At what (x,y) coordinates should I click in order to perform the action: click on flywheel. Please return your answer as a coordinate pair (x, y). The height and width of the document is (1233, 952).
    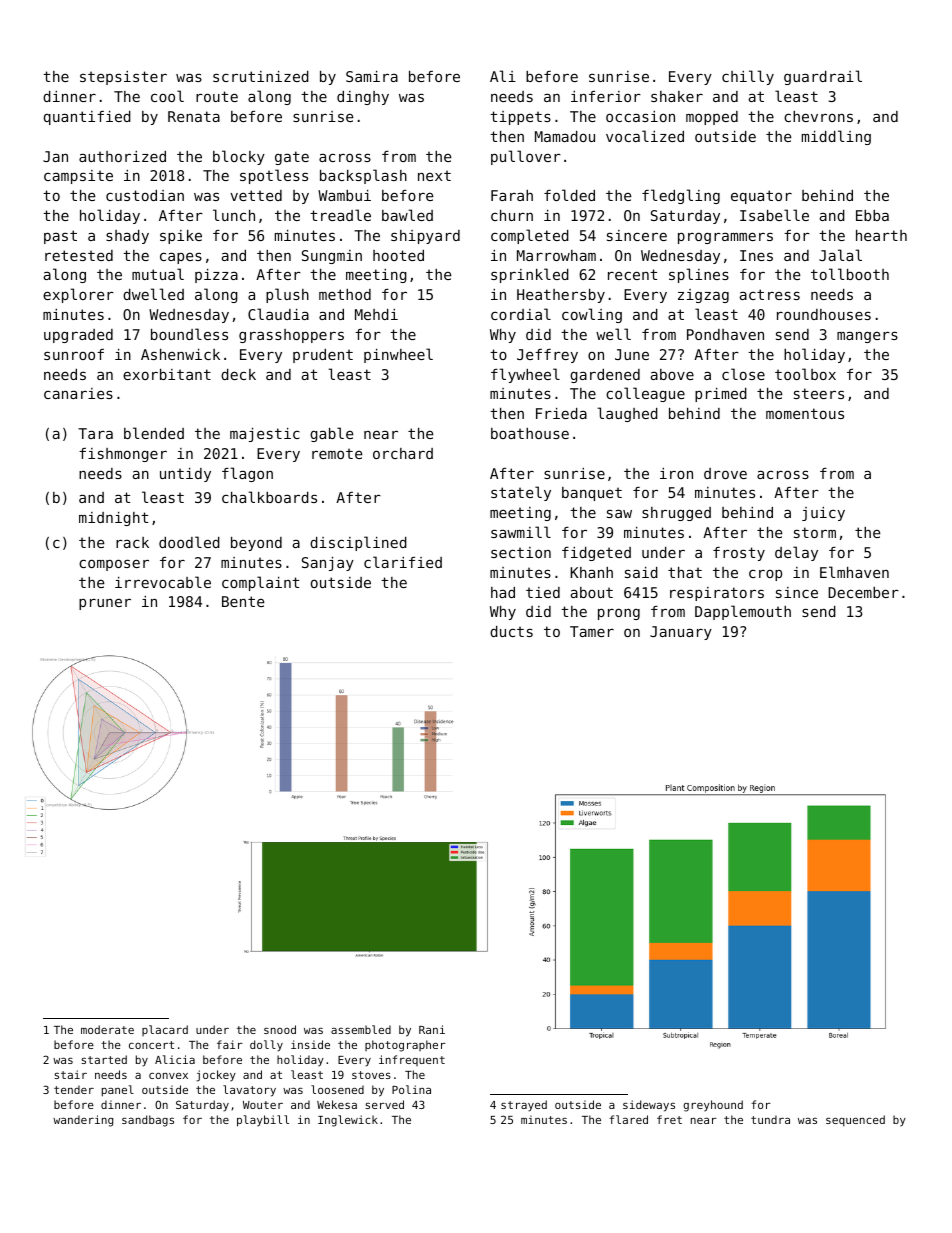
    Looking at the image, I should click on (525, 375).
